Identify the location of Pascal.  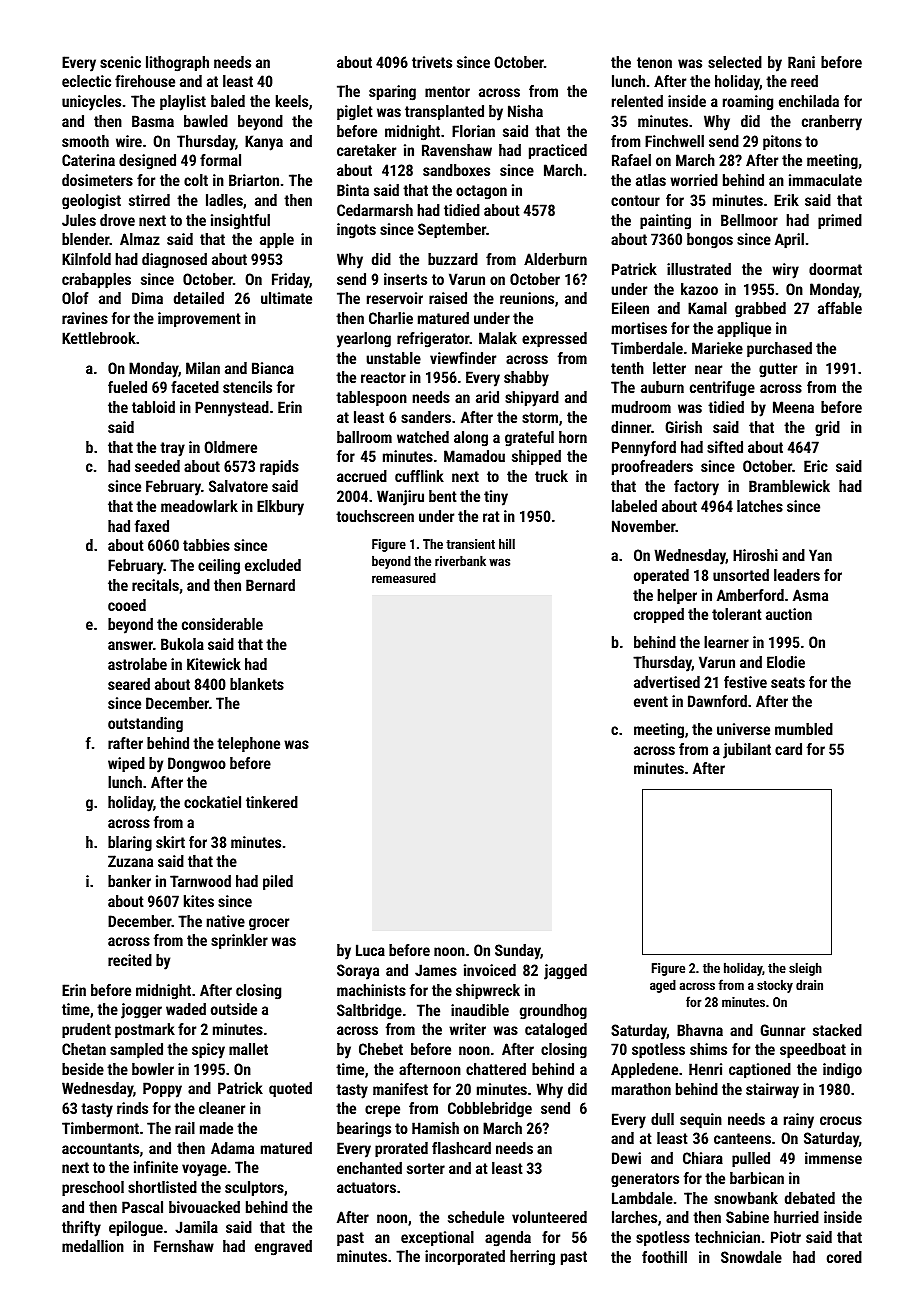
(142, 1207).
